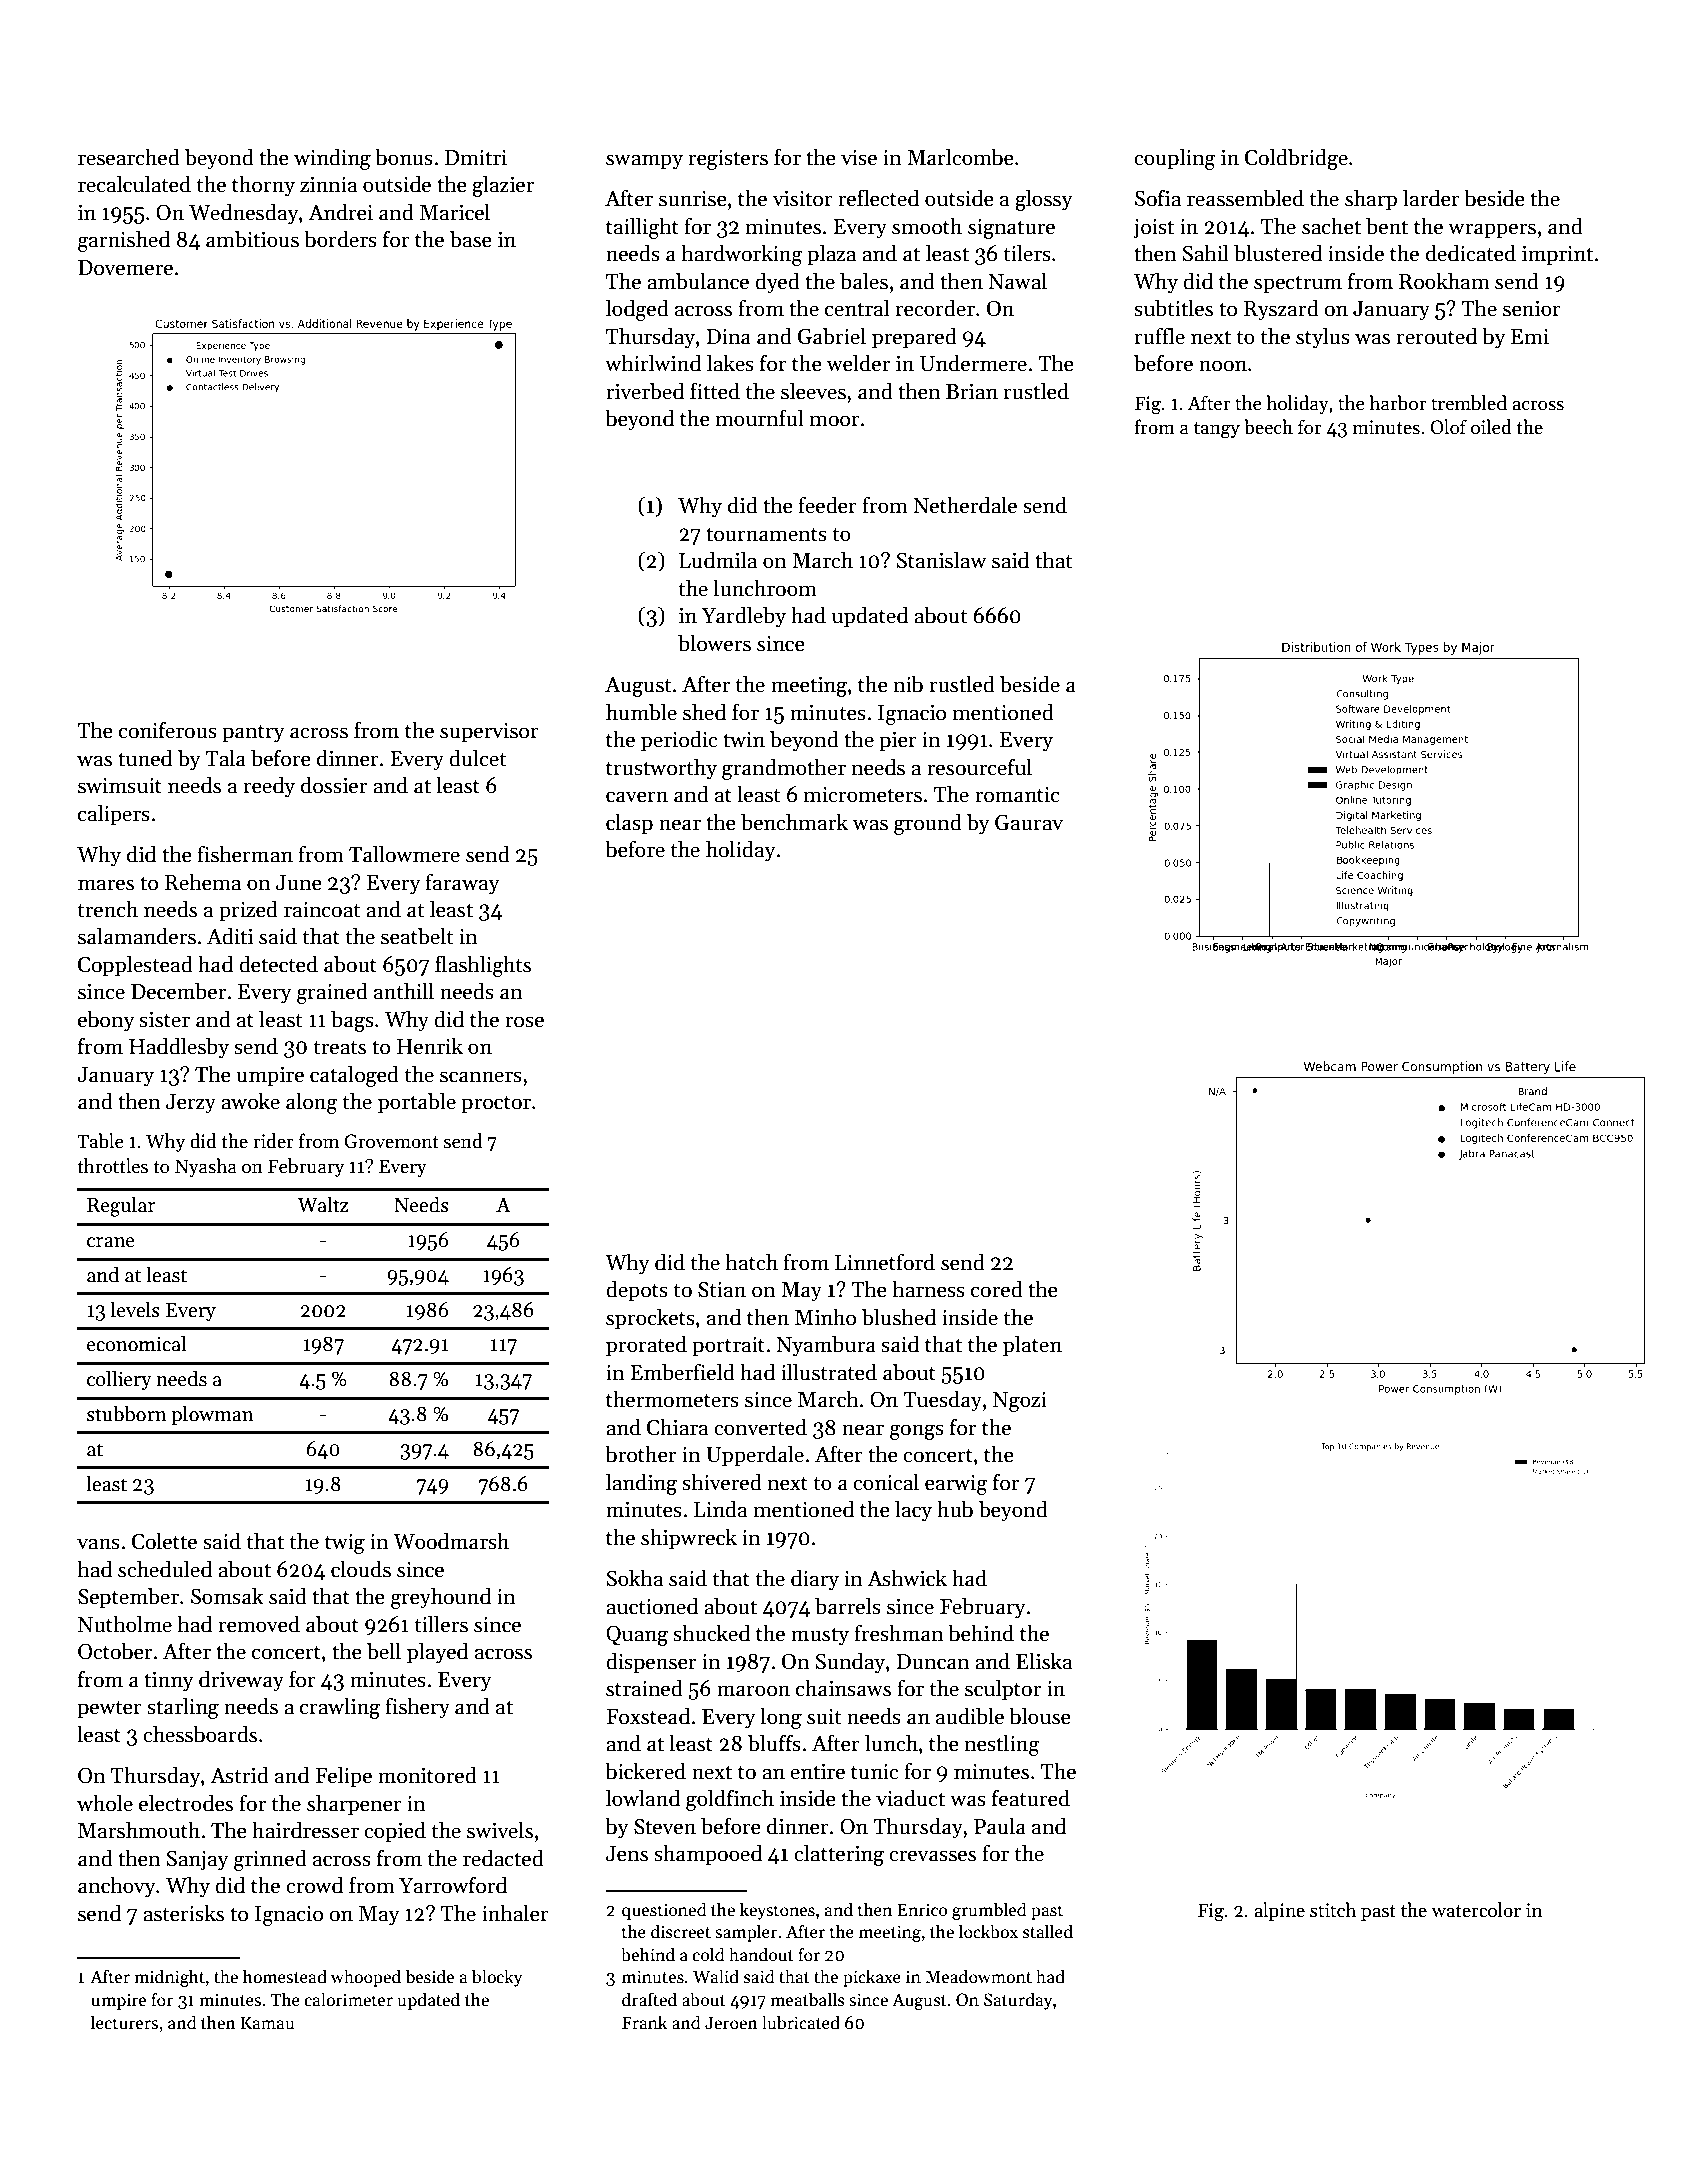 The height and width of the screenshot is (2178, 1683). I want to click on cored, so click(997, 1289).
